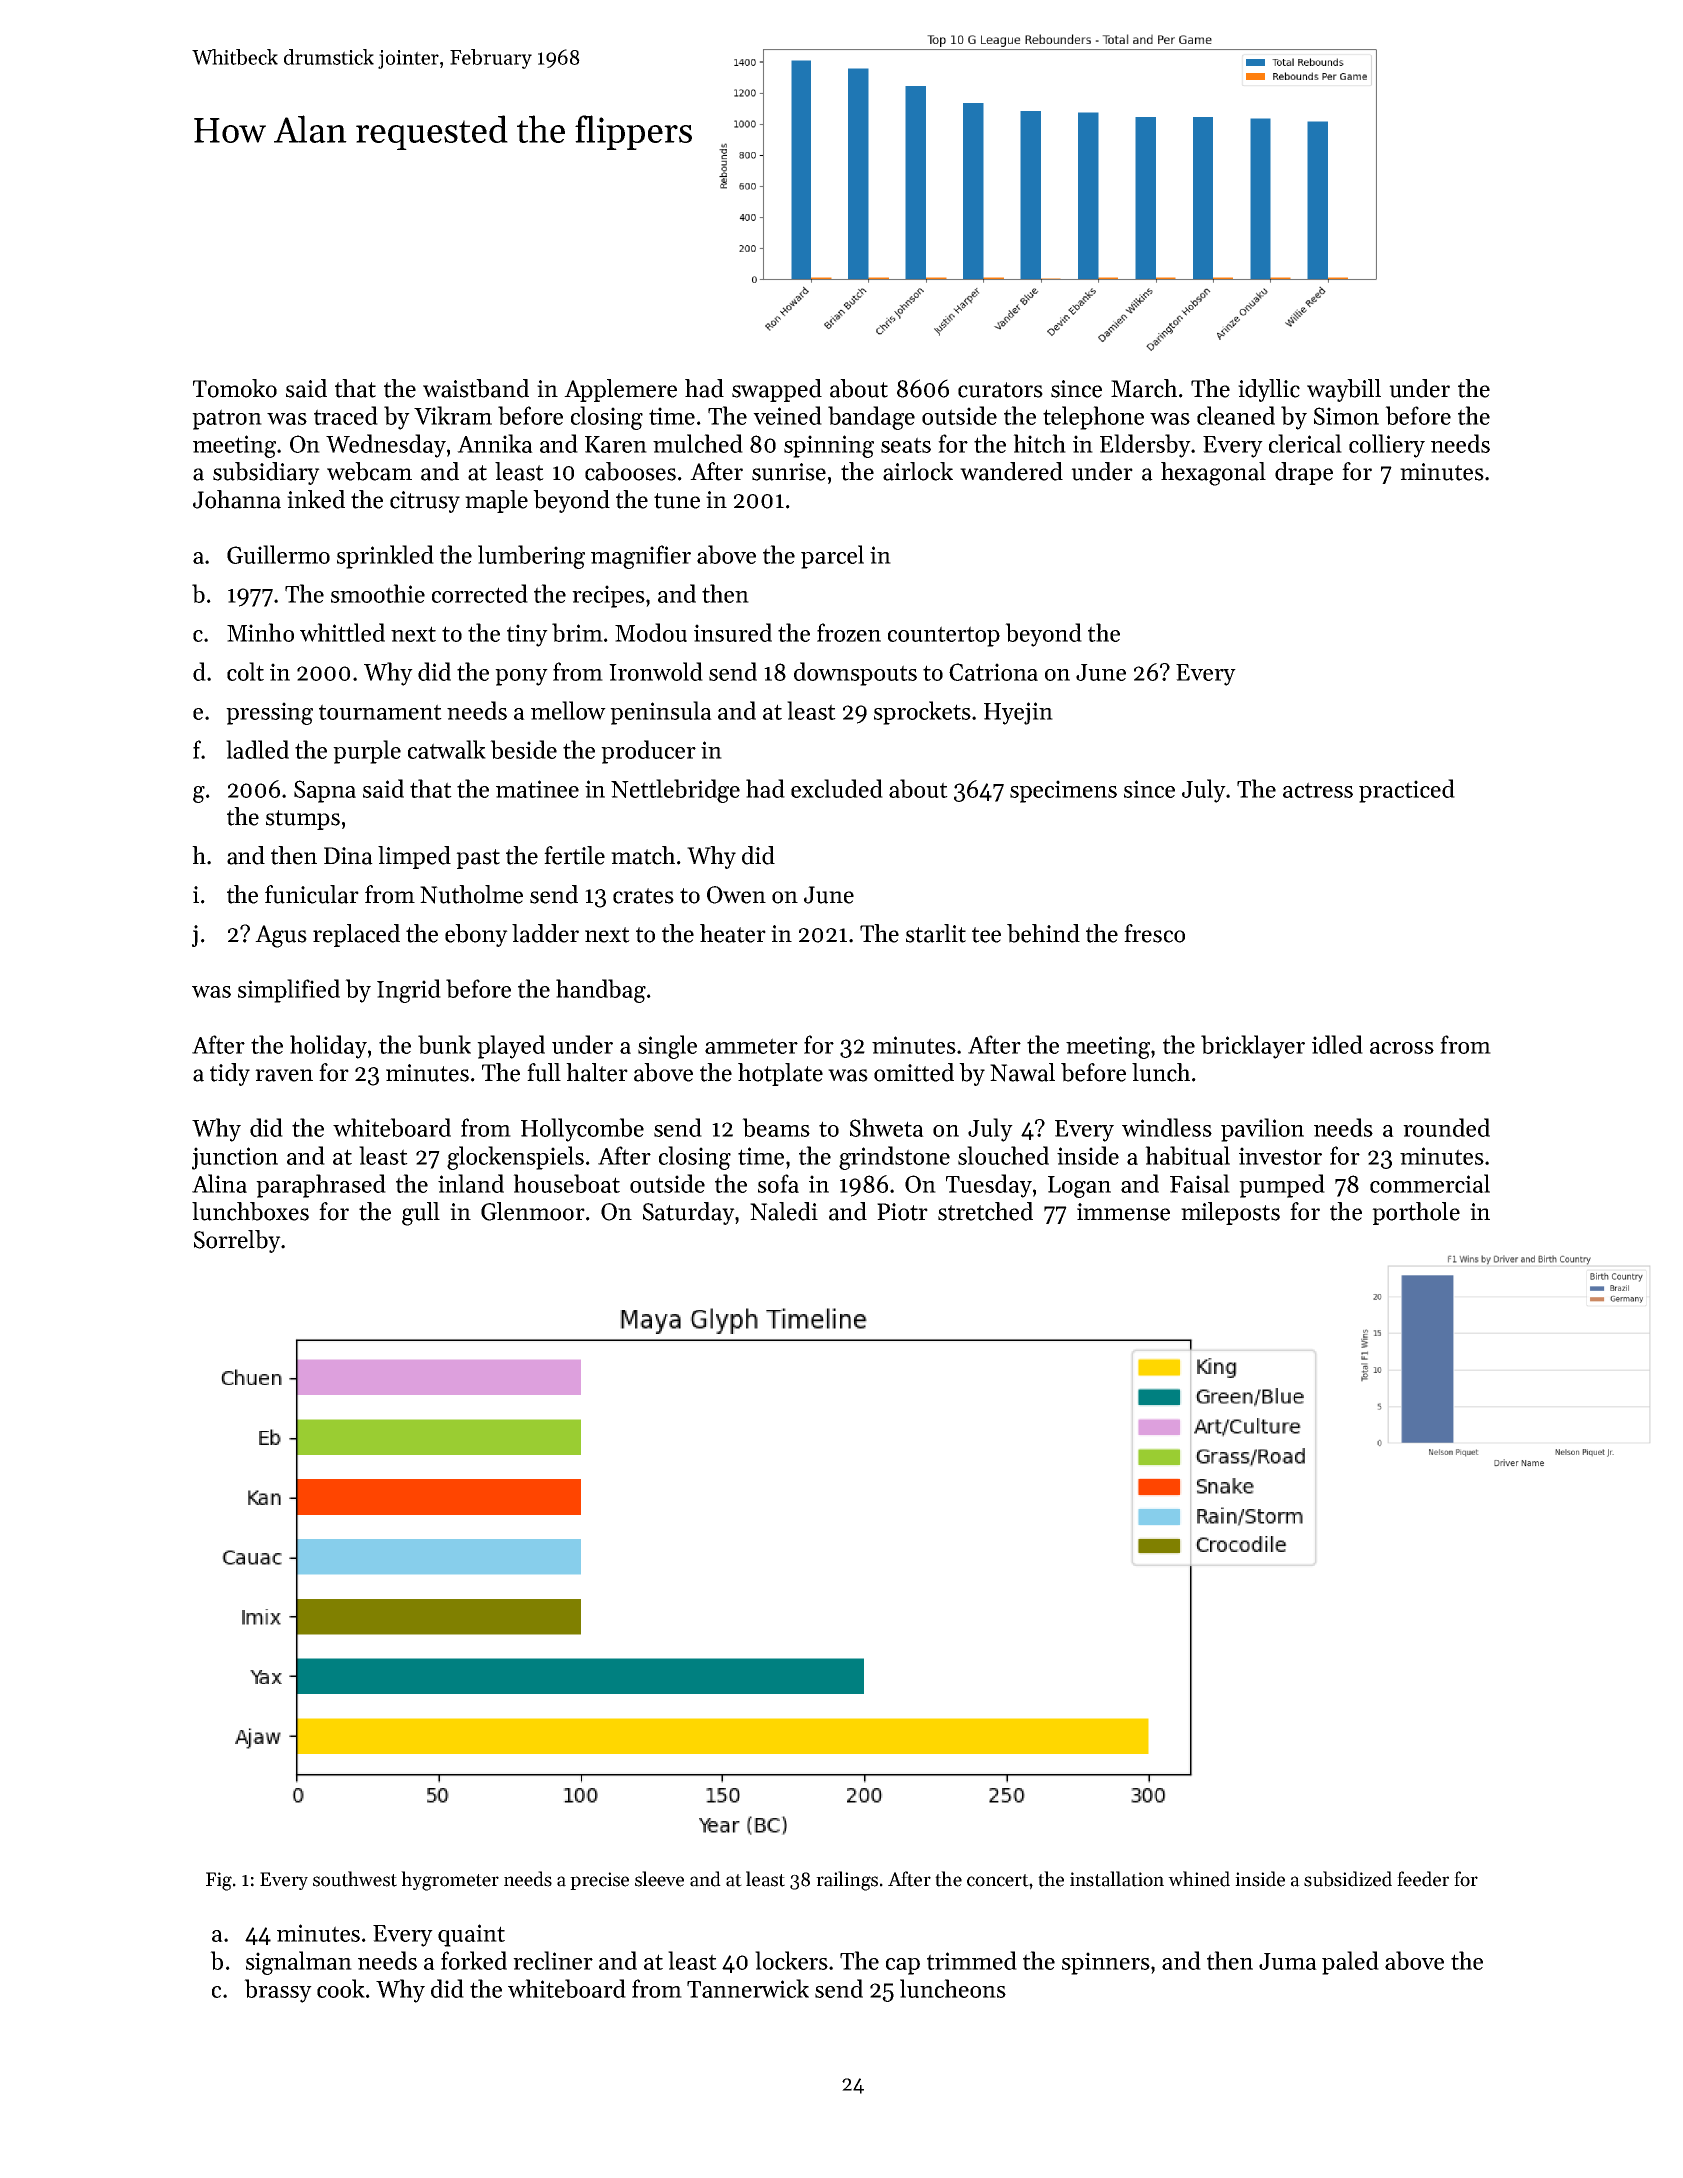 The image size is (1683, 2178). What do you see at coordinates (281, 936) in the page?
I see `Agus` at bounding box center [281, 936].
